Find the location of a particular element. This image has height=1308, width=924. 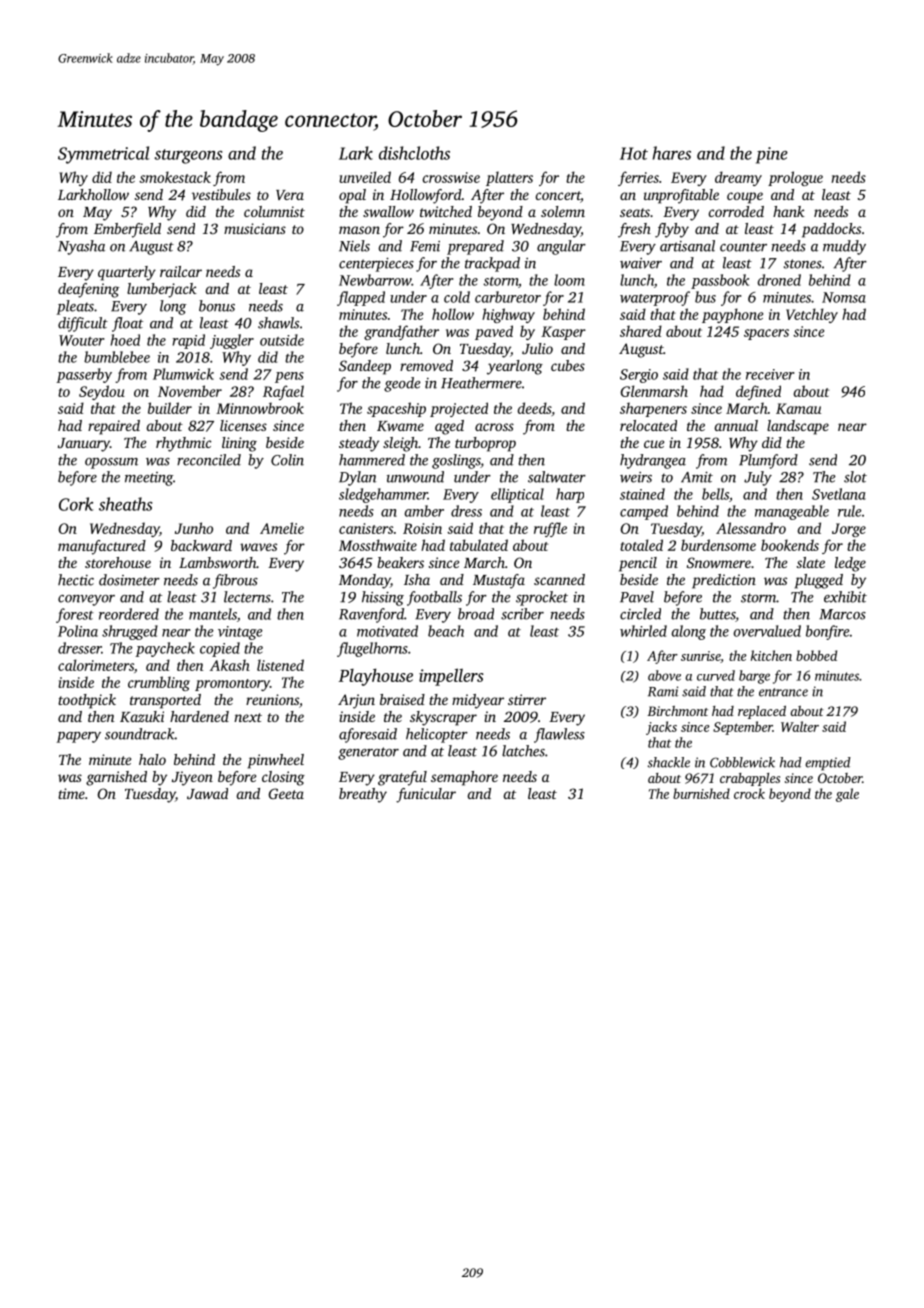

Geeta is located at coordinates (286, 793).
